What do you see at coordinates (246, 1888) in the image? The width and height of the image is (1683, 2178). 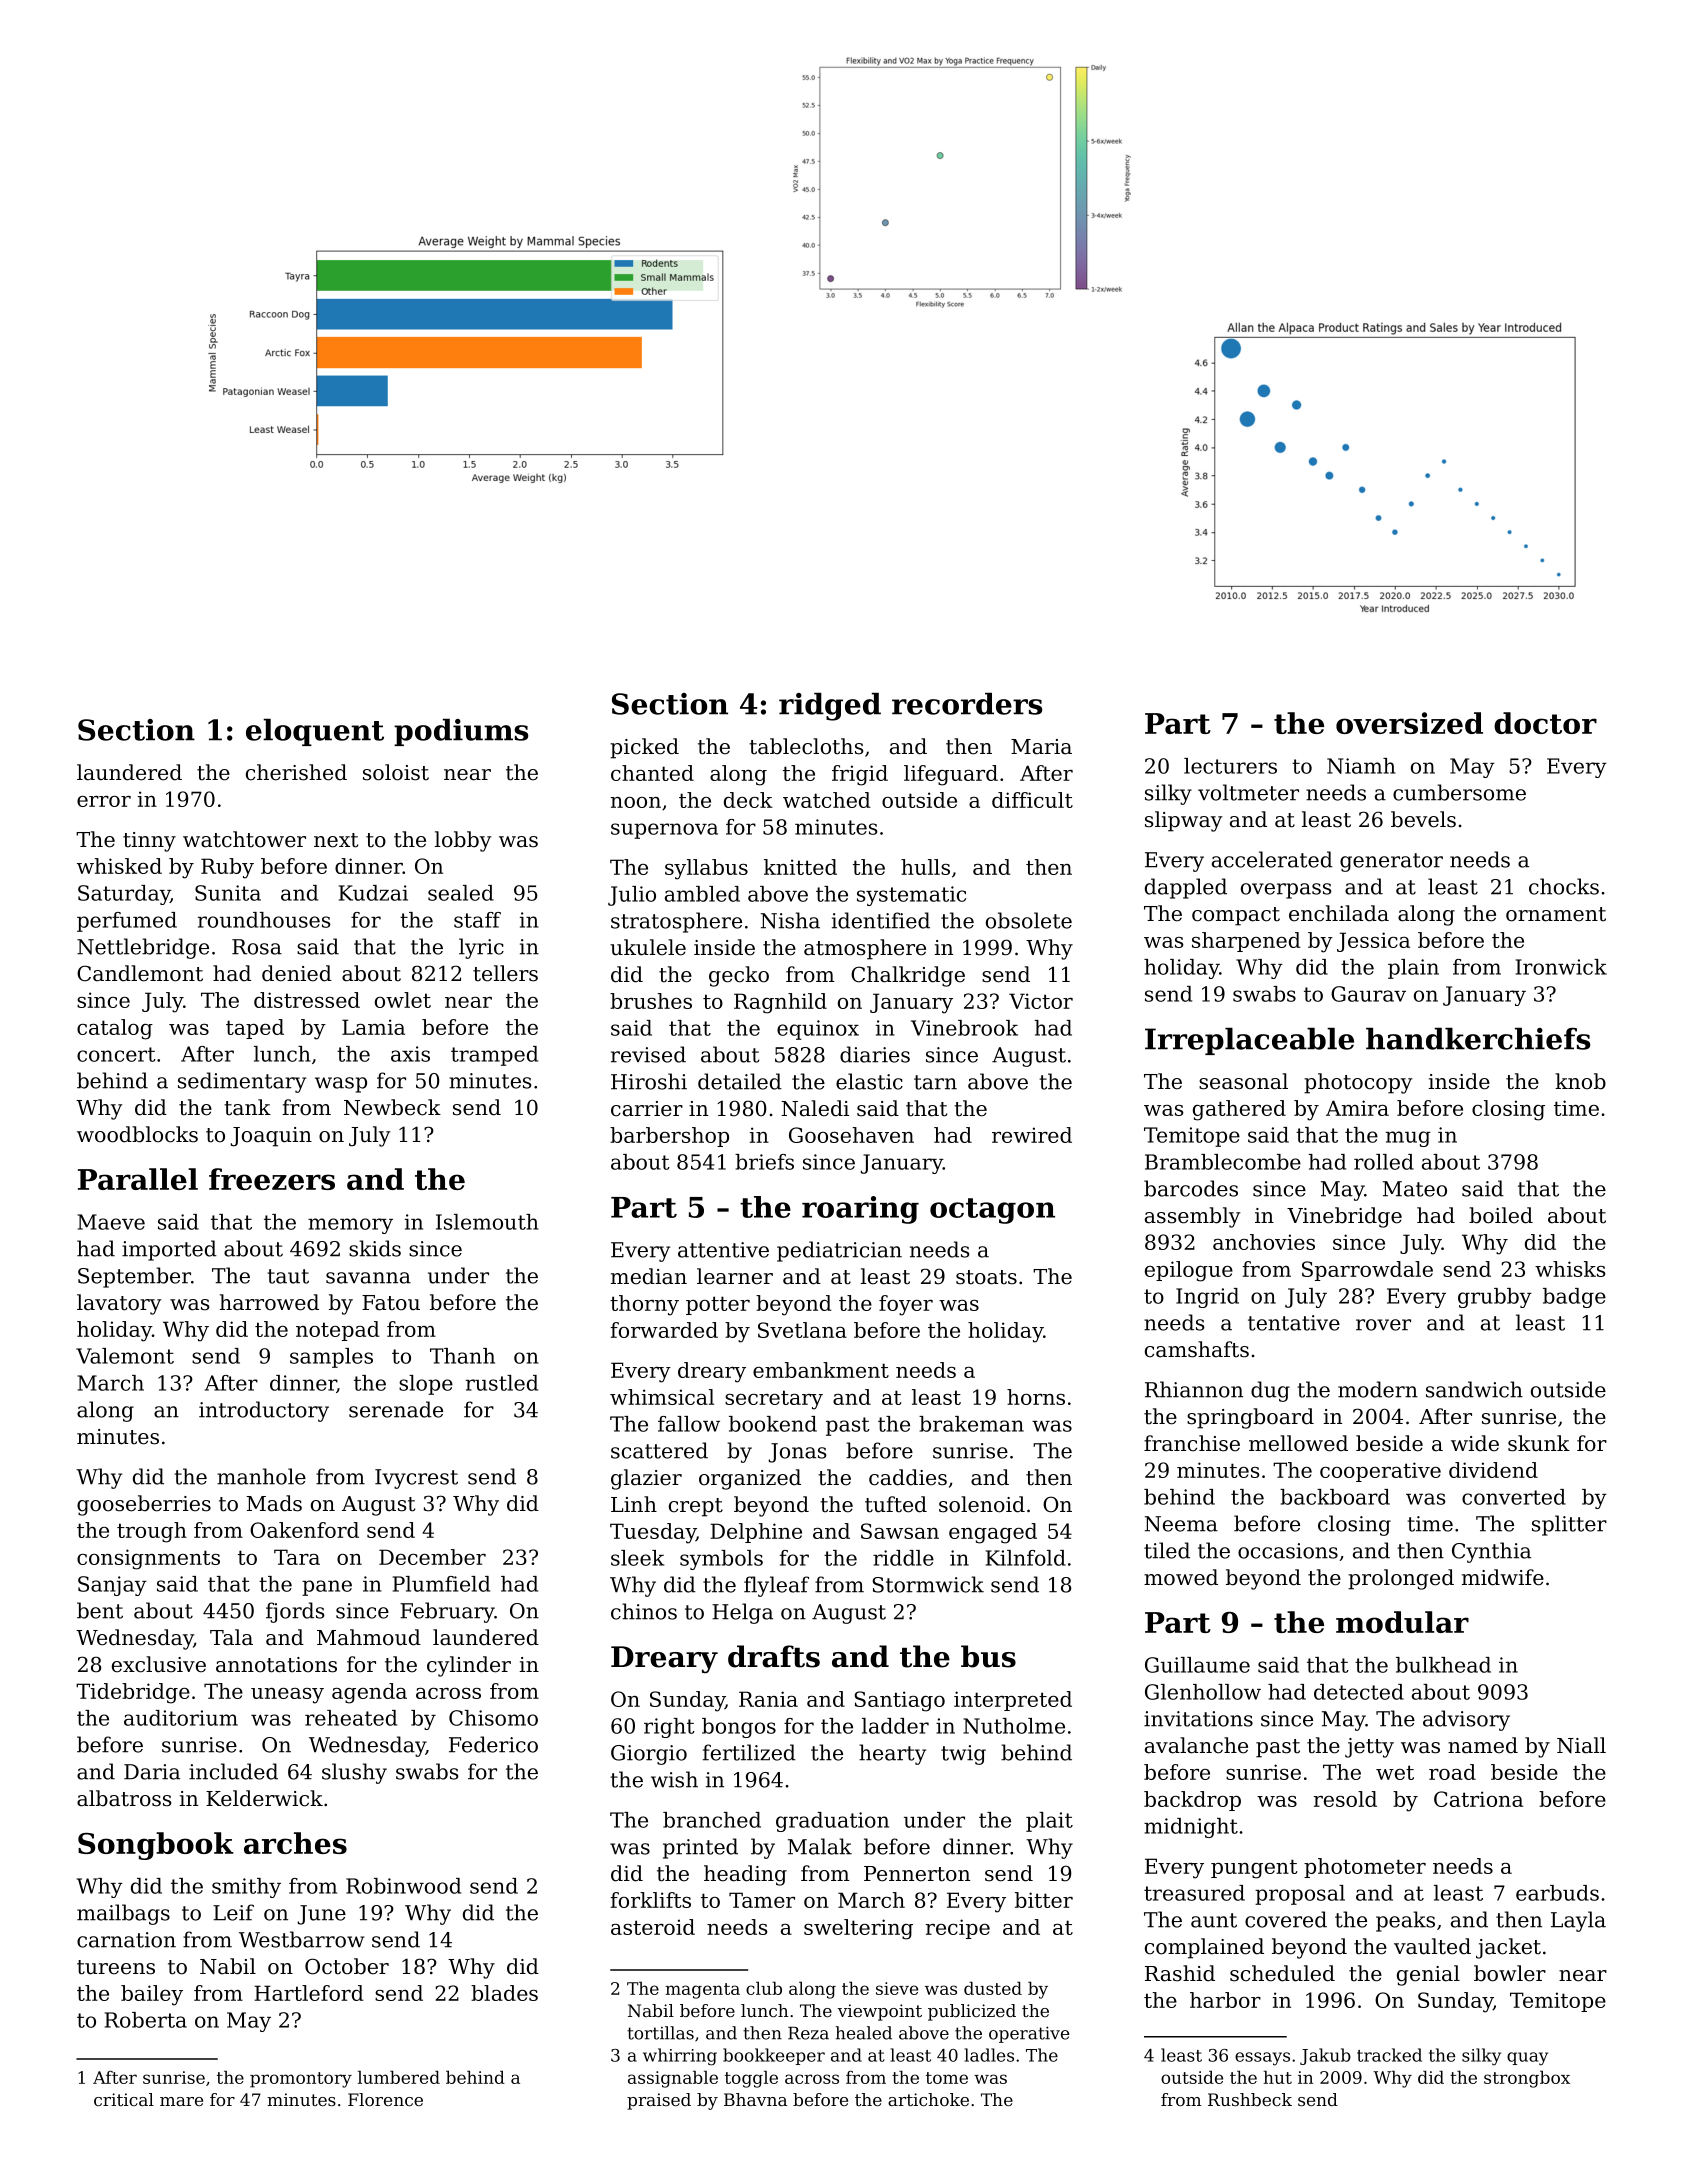 I see `smithy` at bounding box center [246, 1888].
